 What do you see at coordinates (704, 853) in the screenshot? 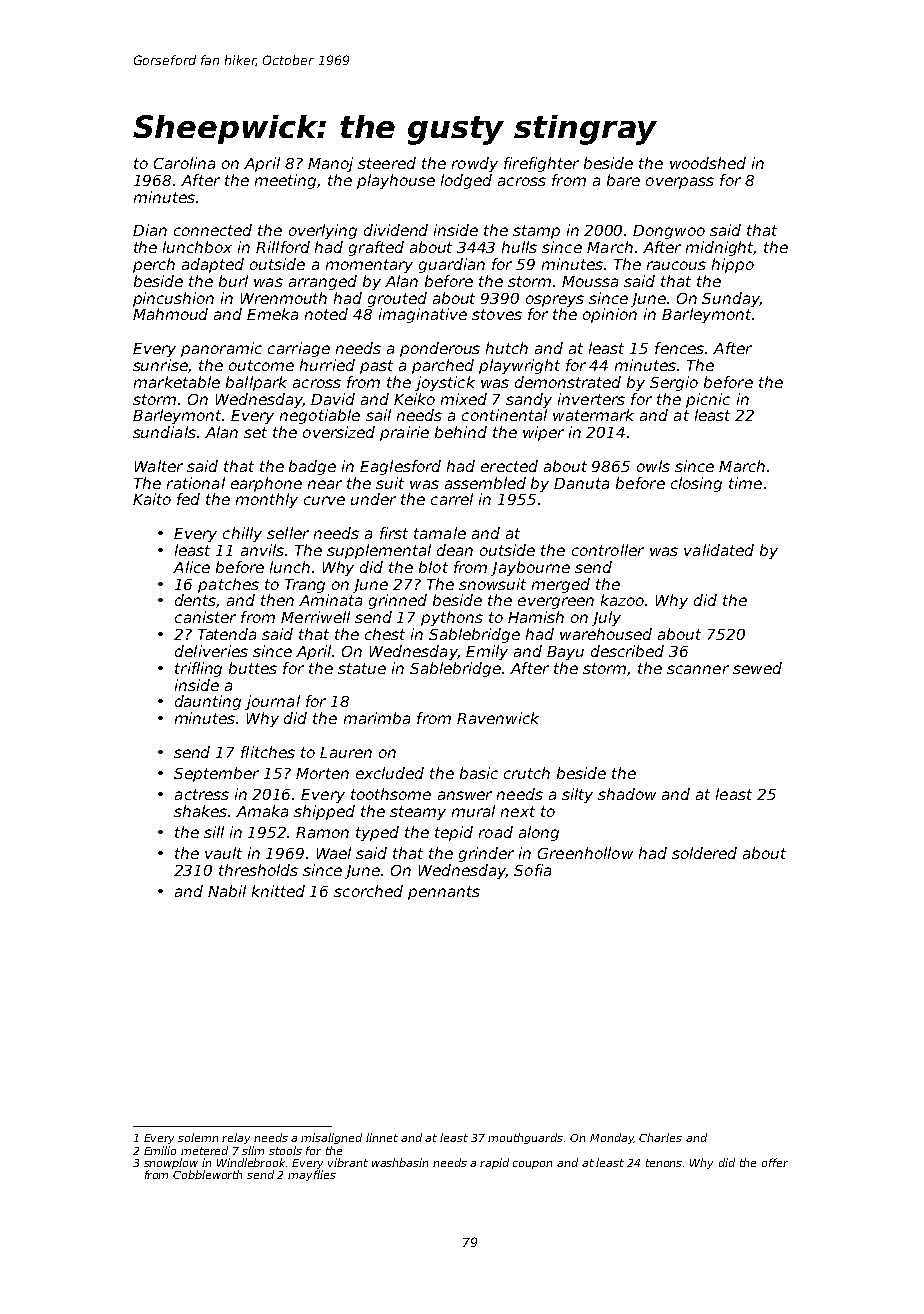
I see `soldered` at bounding box center [704, 853].
